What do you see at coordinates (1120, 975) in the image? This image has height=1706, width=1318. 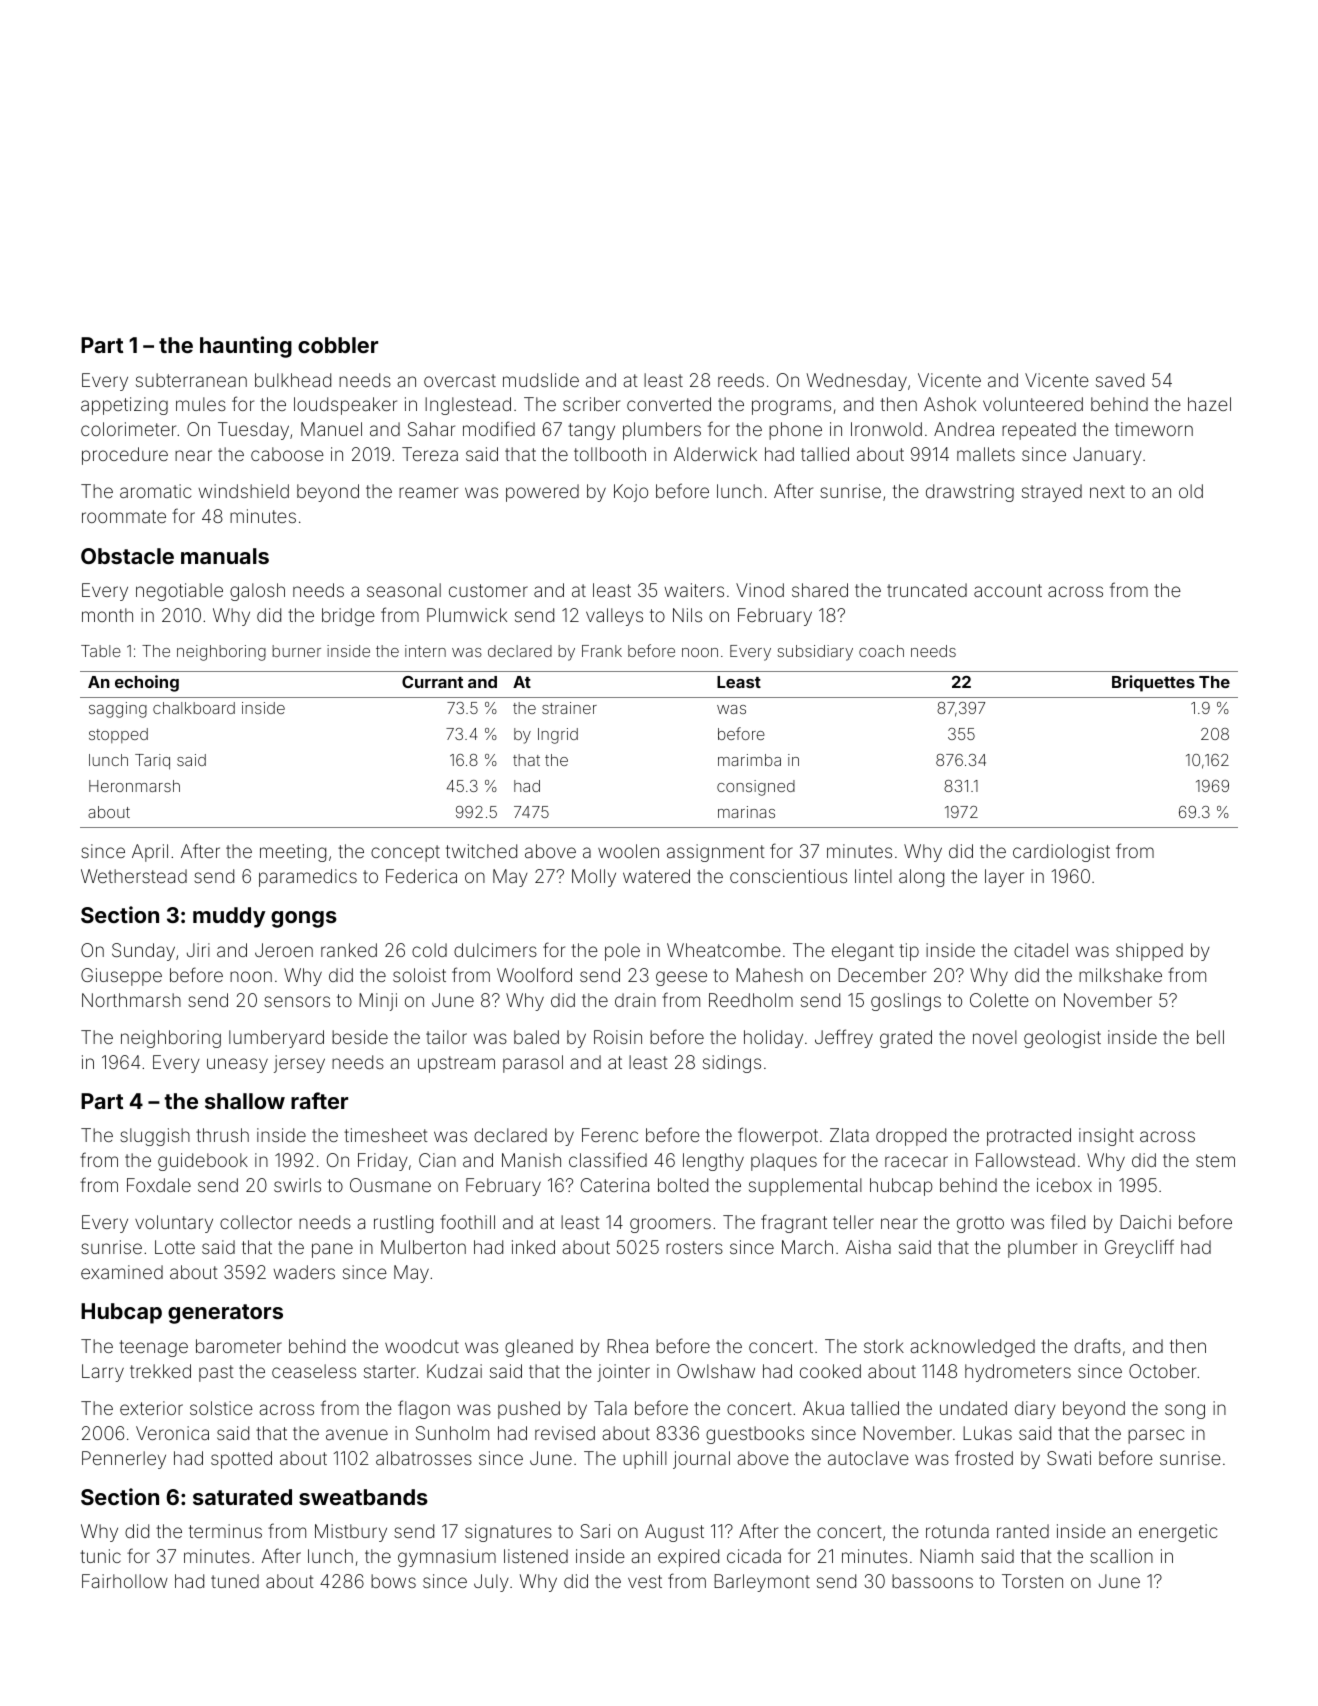 I see `milkshake` at bounding box center [1120, 975].
